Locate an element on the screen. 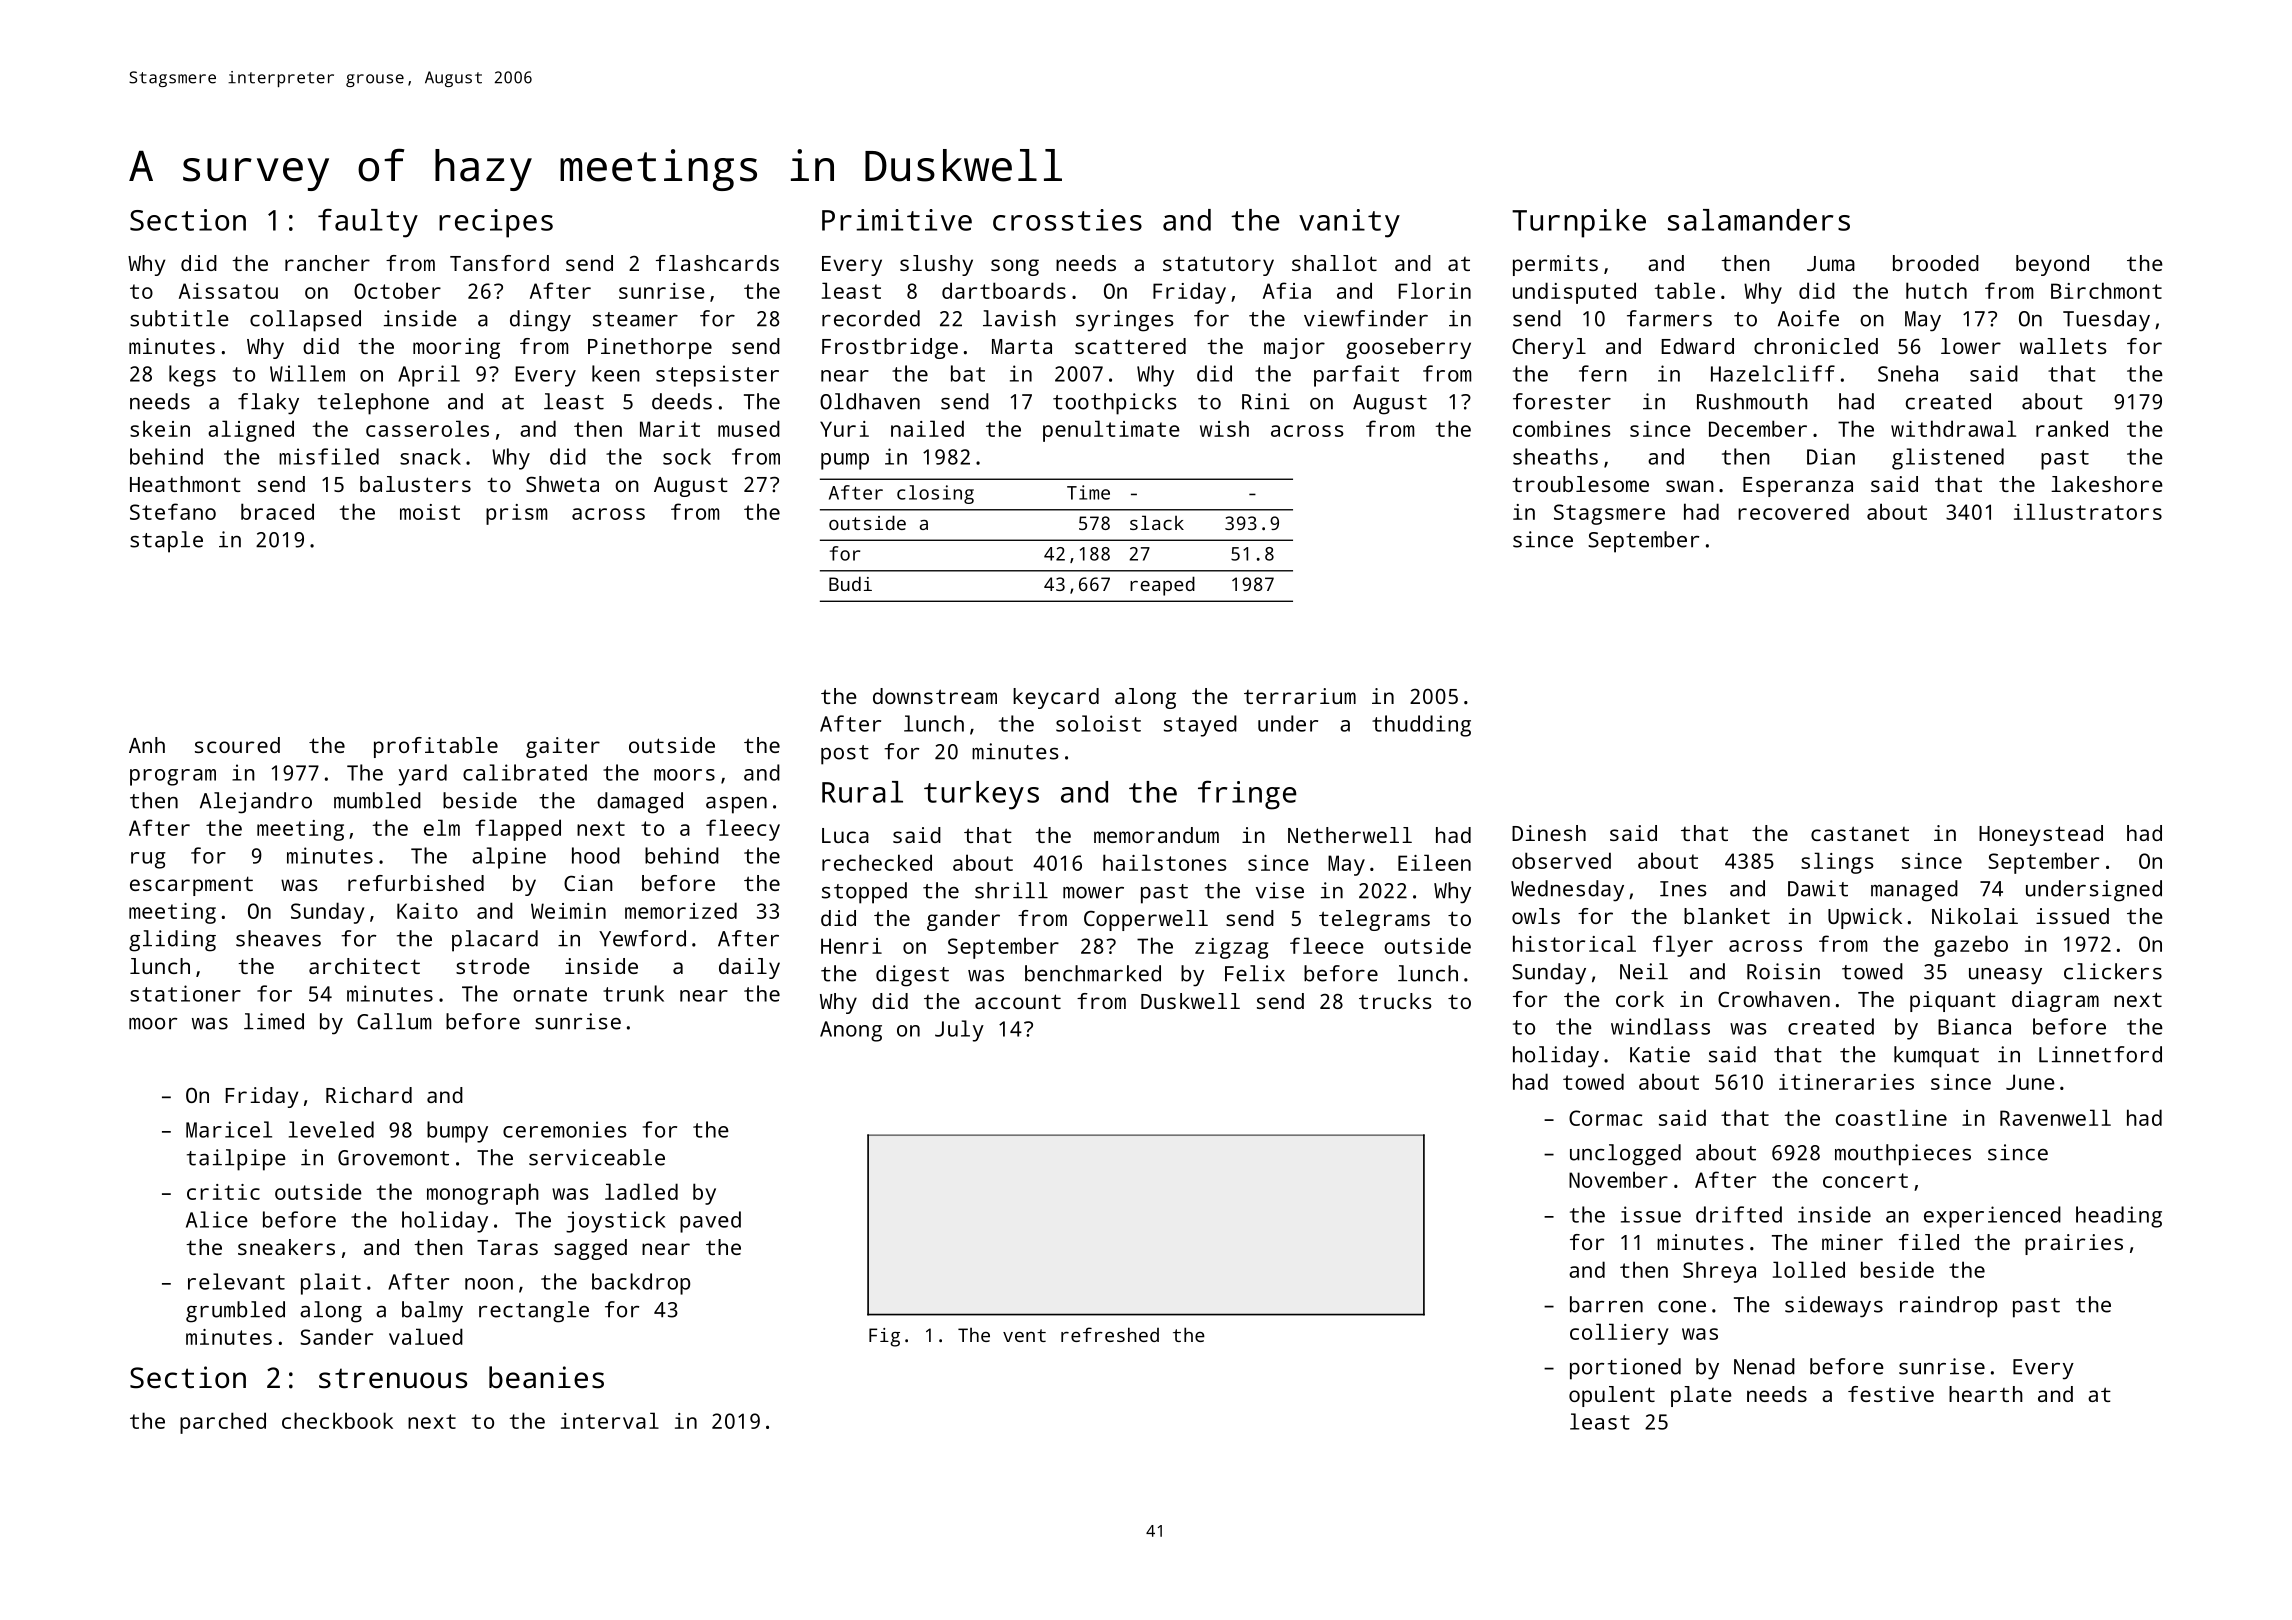  drifted is located at coordinates (1739, 1214).
